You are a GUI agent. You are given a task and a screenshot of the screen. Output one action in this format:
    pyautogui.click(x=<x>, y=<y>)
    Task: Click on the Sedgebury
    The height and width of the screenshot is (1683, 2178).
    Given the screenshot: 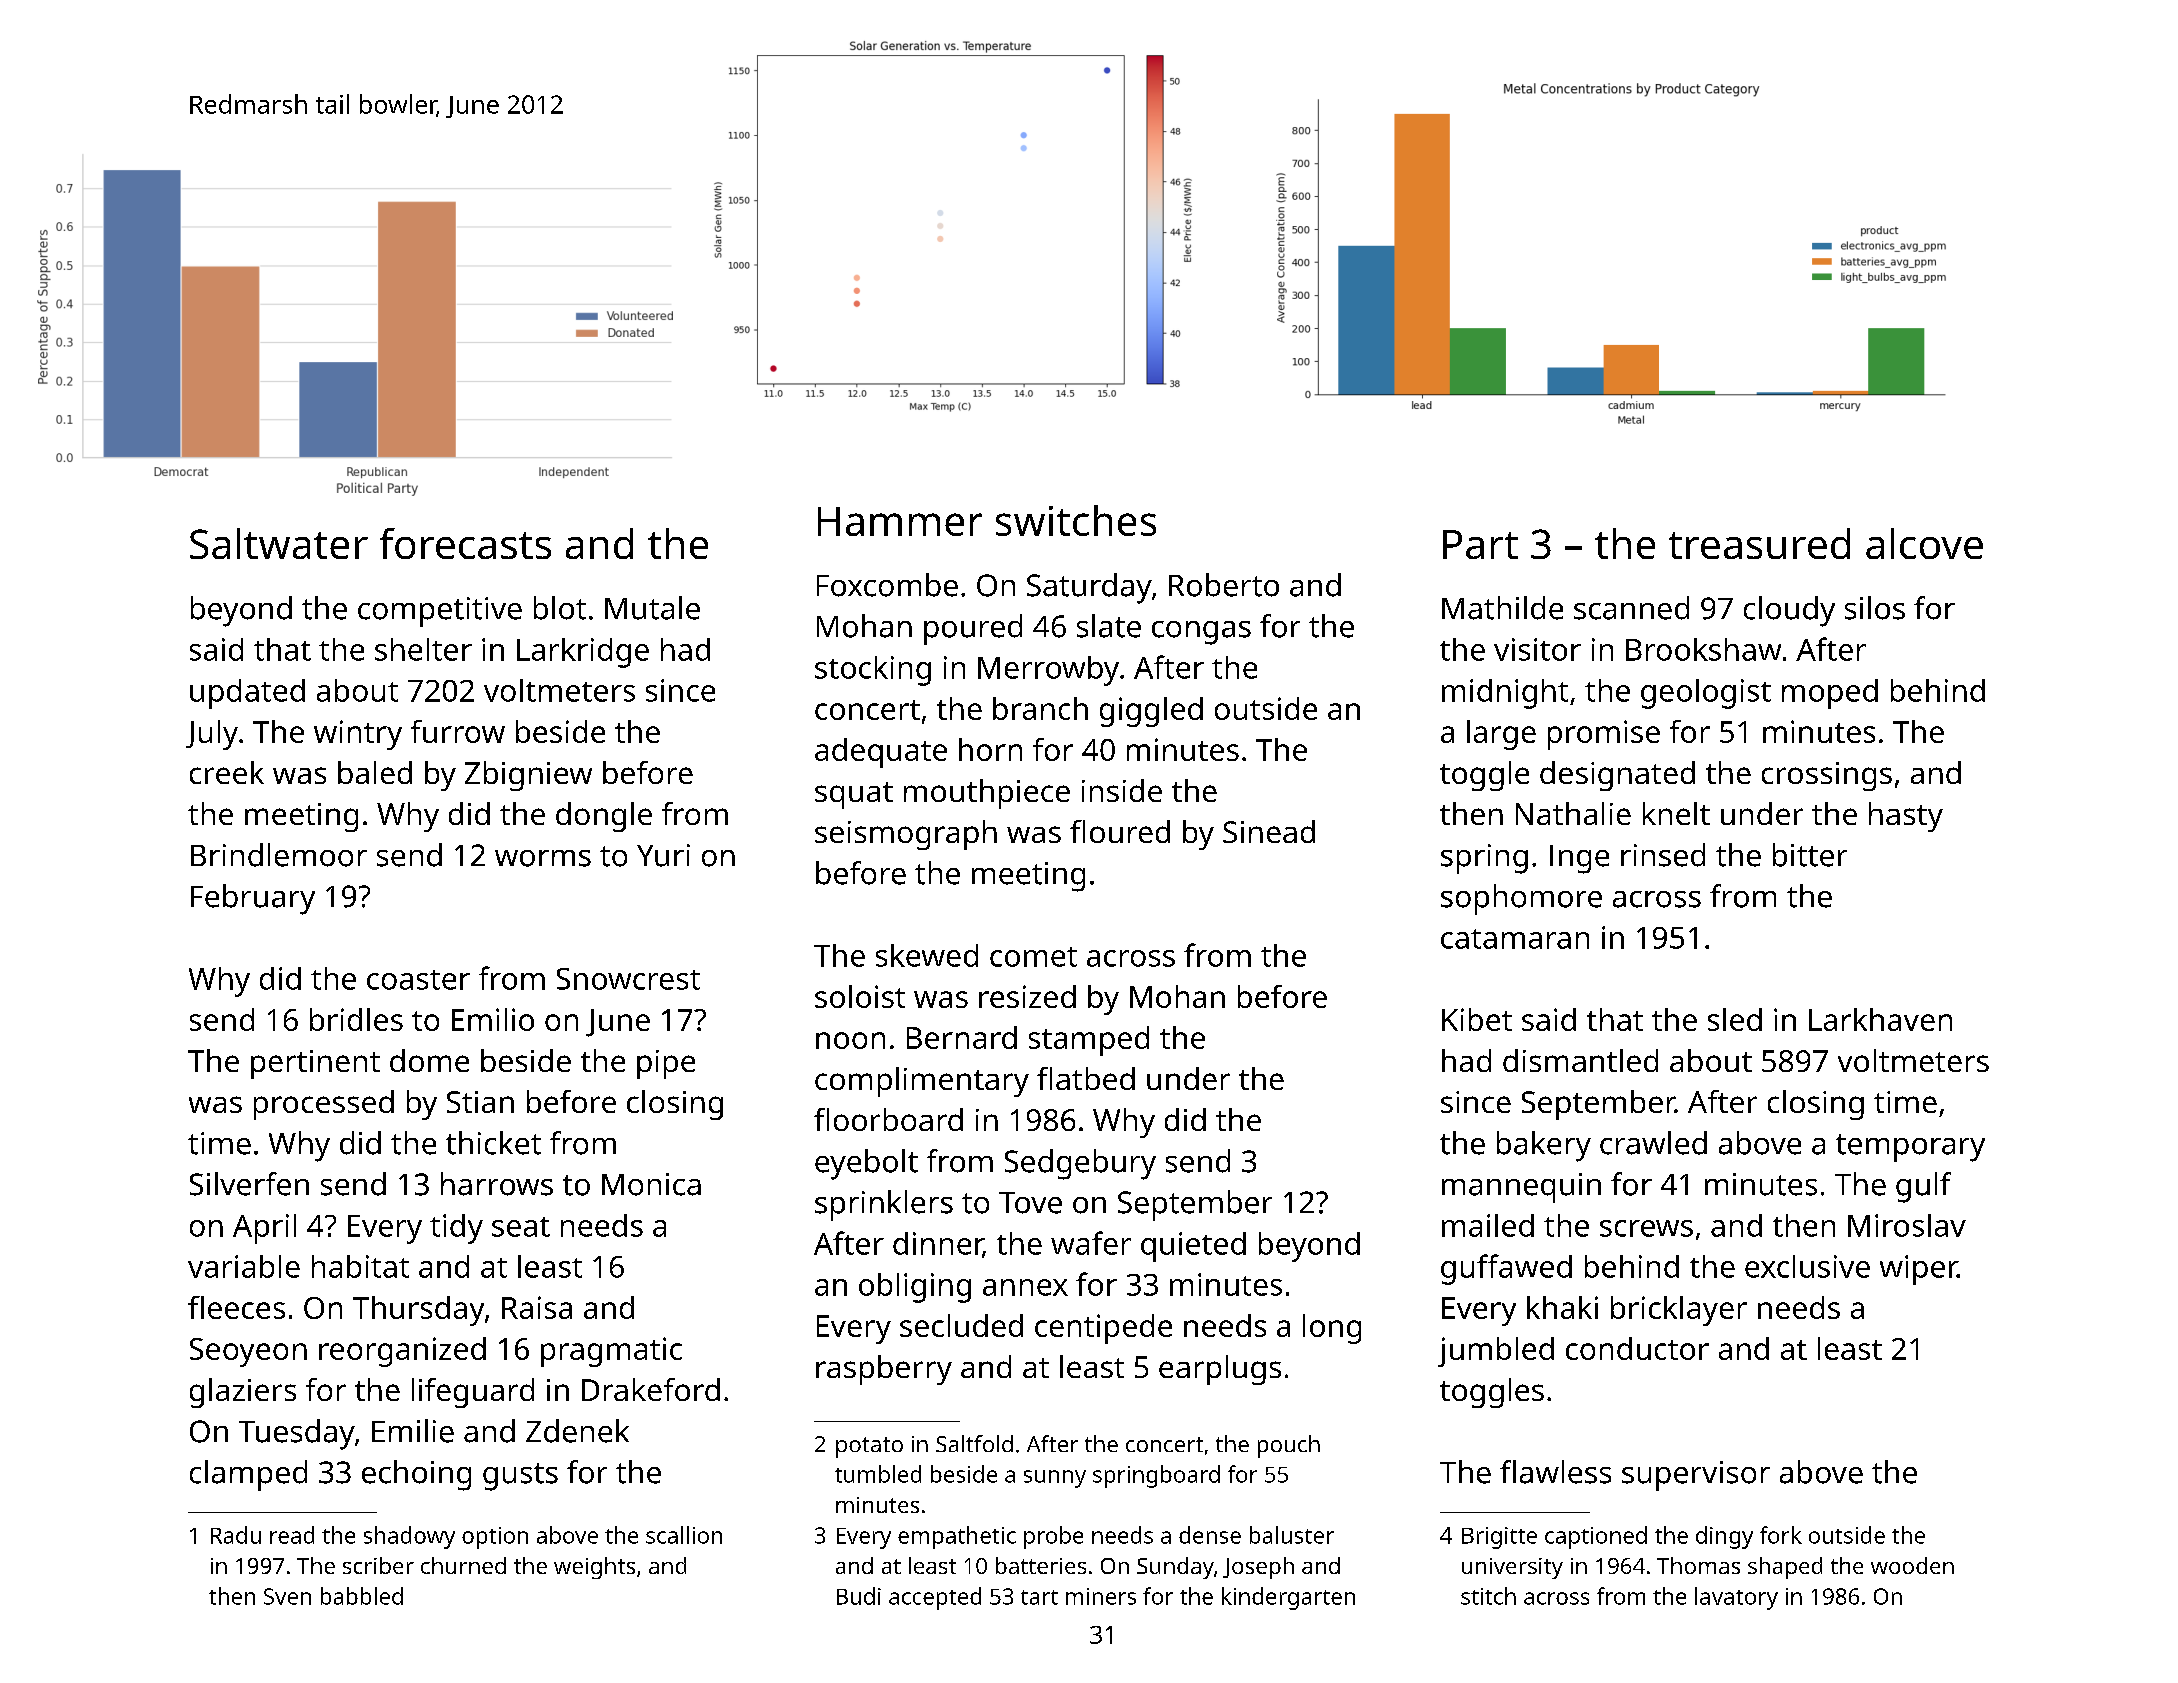 What is the action you would take?
    pyautogui.click(x=1080, y=1164)
